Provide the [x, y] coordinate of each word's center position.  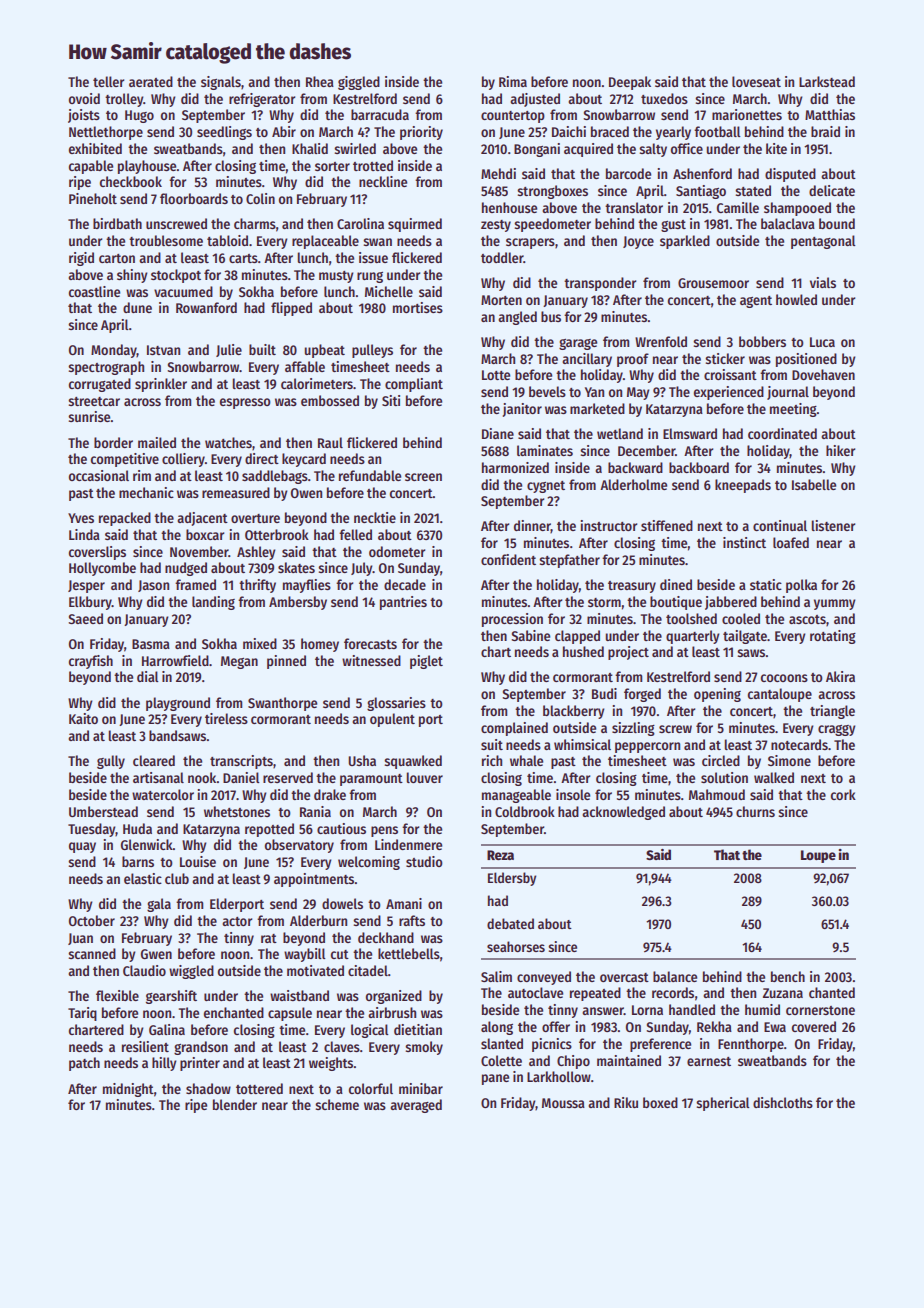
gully [111, 762]
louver [424, 777]
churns [755, 811]
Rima [513, 81]
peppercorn [647, 747]
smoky [424, 1048]
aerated [151, 81]
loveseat [756, 81]
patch [84, 1064]
